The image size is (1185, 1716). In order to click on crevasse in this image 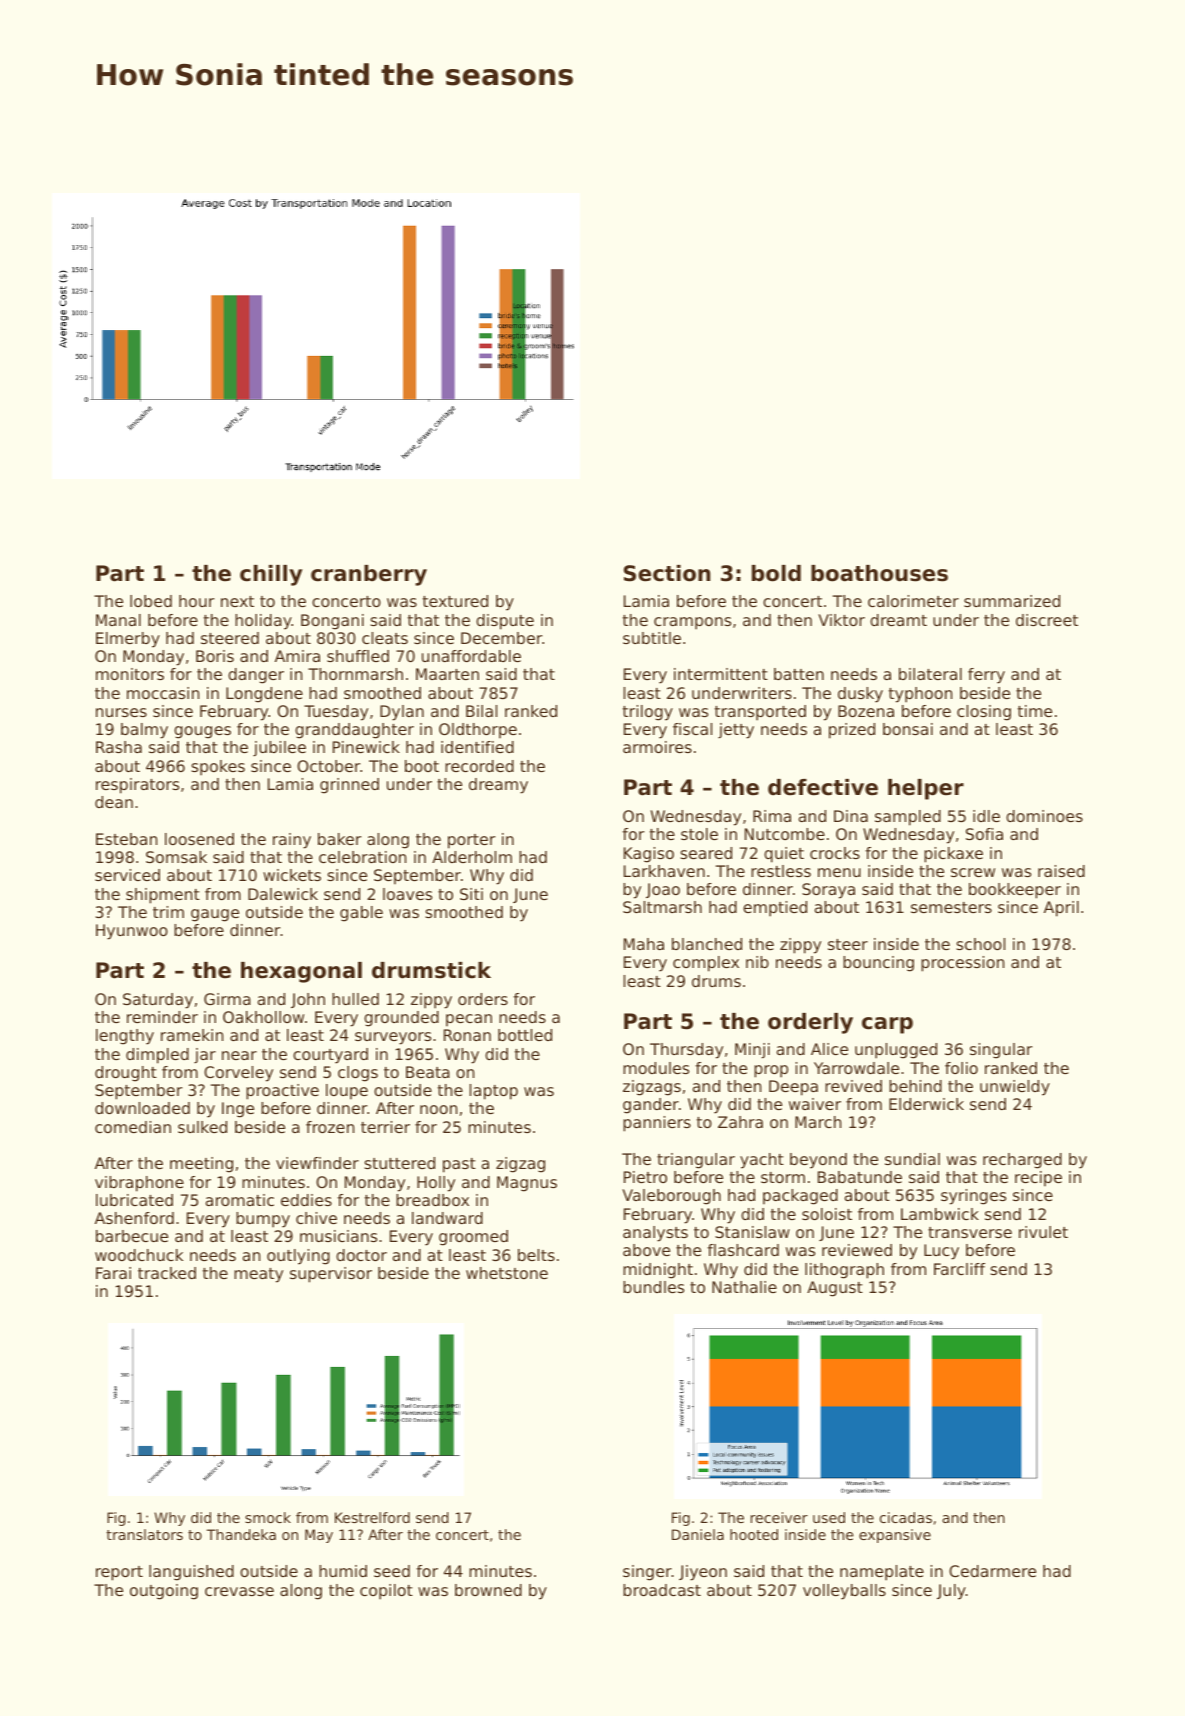, I will do `click(239, 1591)`.
